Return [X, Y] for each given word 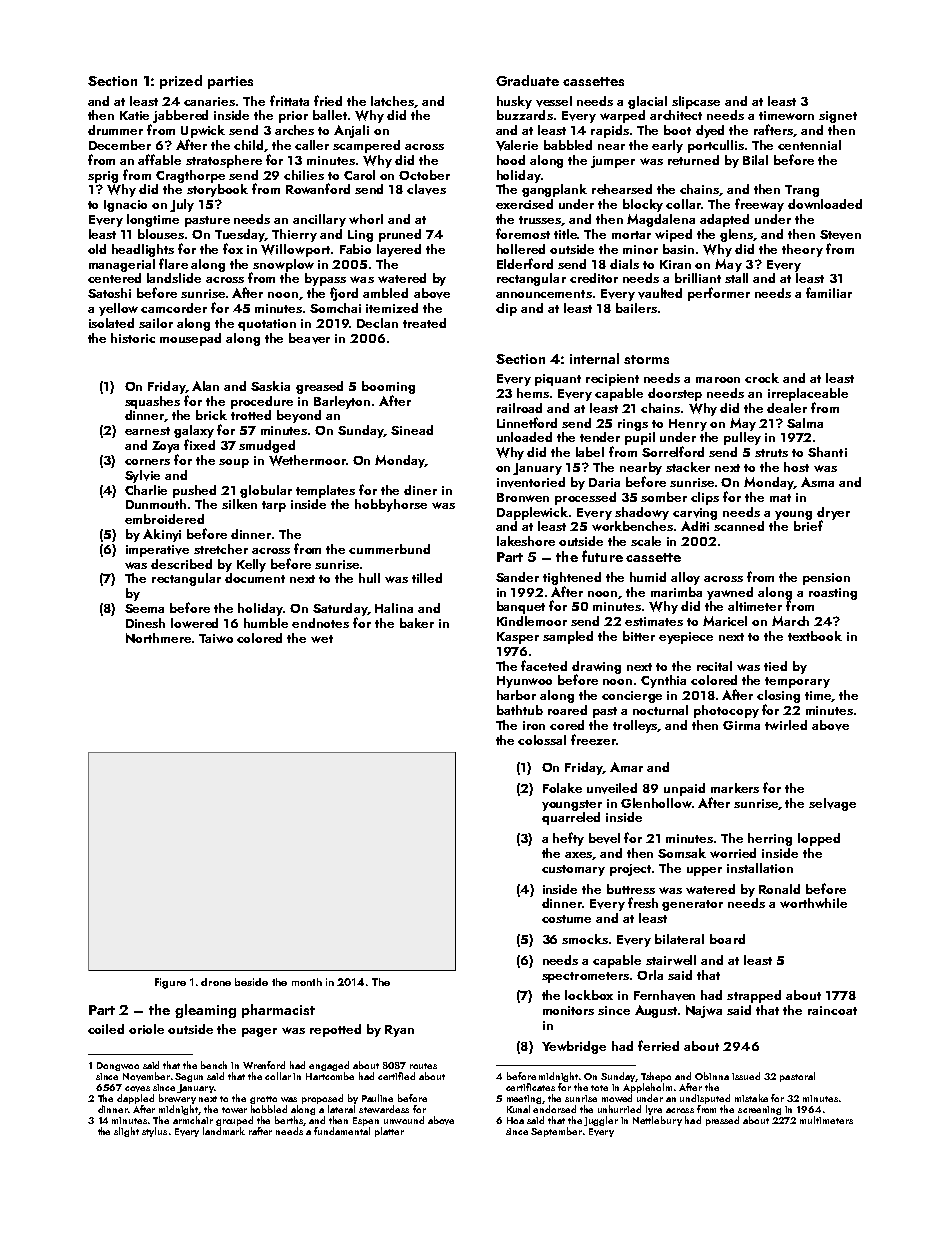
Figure [170, 983]
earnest [147, 431]
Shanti [827, 452]
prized [181, 82]
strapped [754, 996]
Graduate [527, 80]
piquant [558, 380]
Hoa [515, 1120]
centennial [809, 145]
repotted [335, 1030]
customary [573, 870]
